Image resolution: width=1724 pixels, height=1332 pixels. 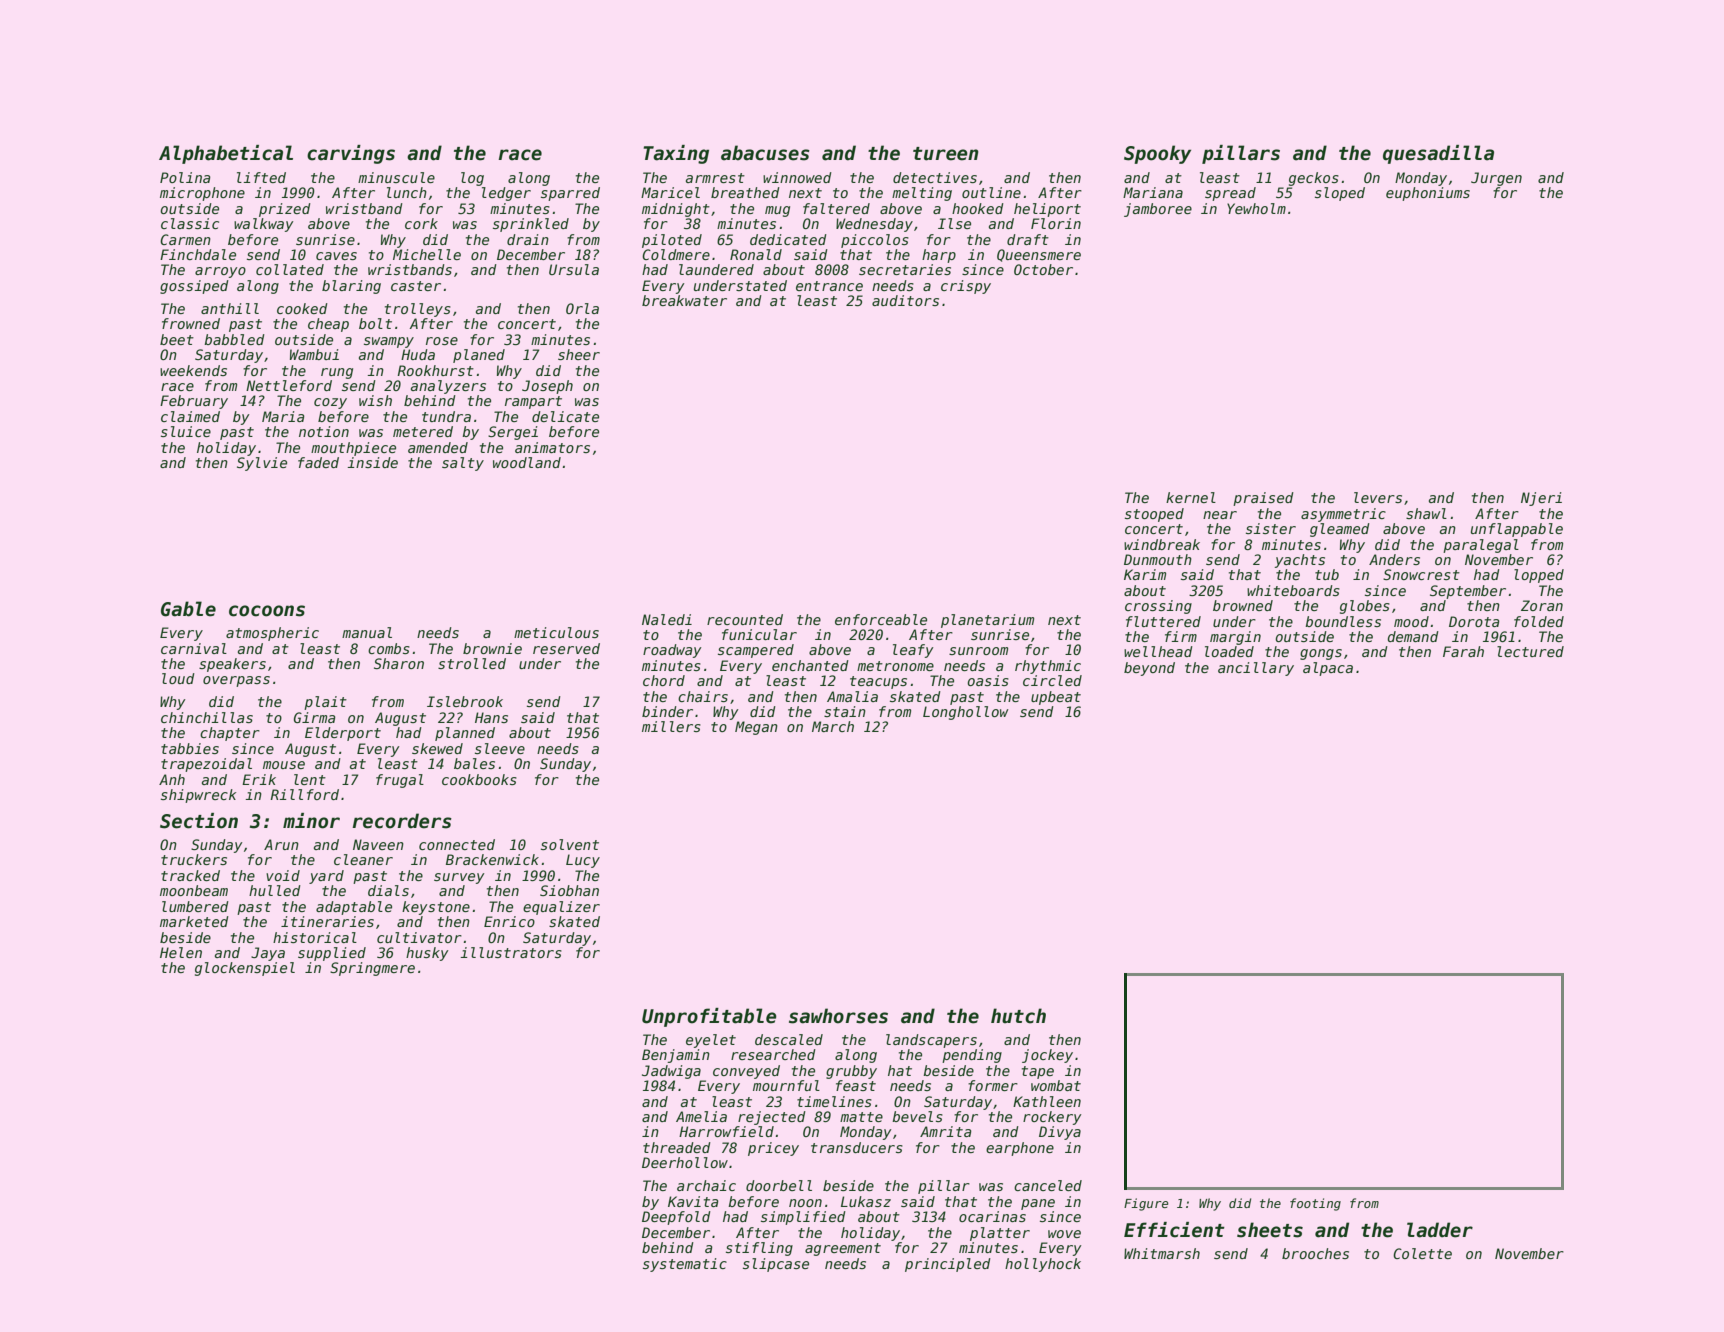 What do you see at coordinates (1438, 154) in the screenshot?
I see `quesadilla` at bounding box center [1438, 154].
